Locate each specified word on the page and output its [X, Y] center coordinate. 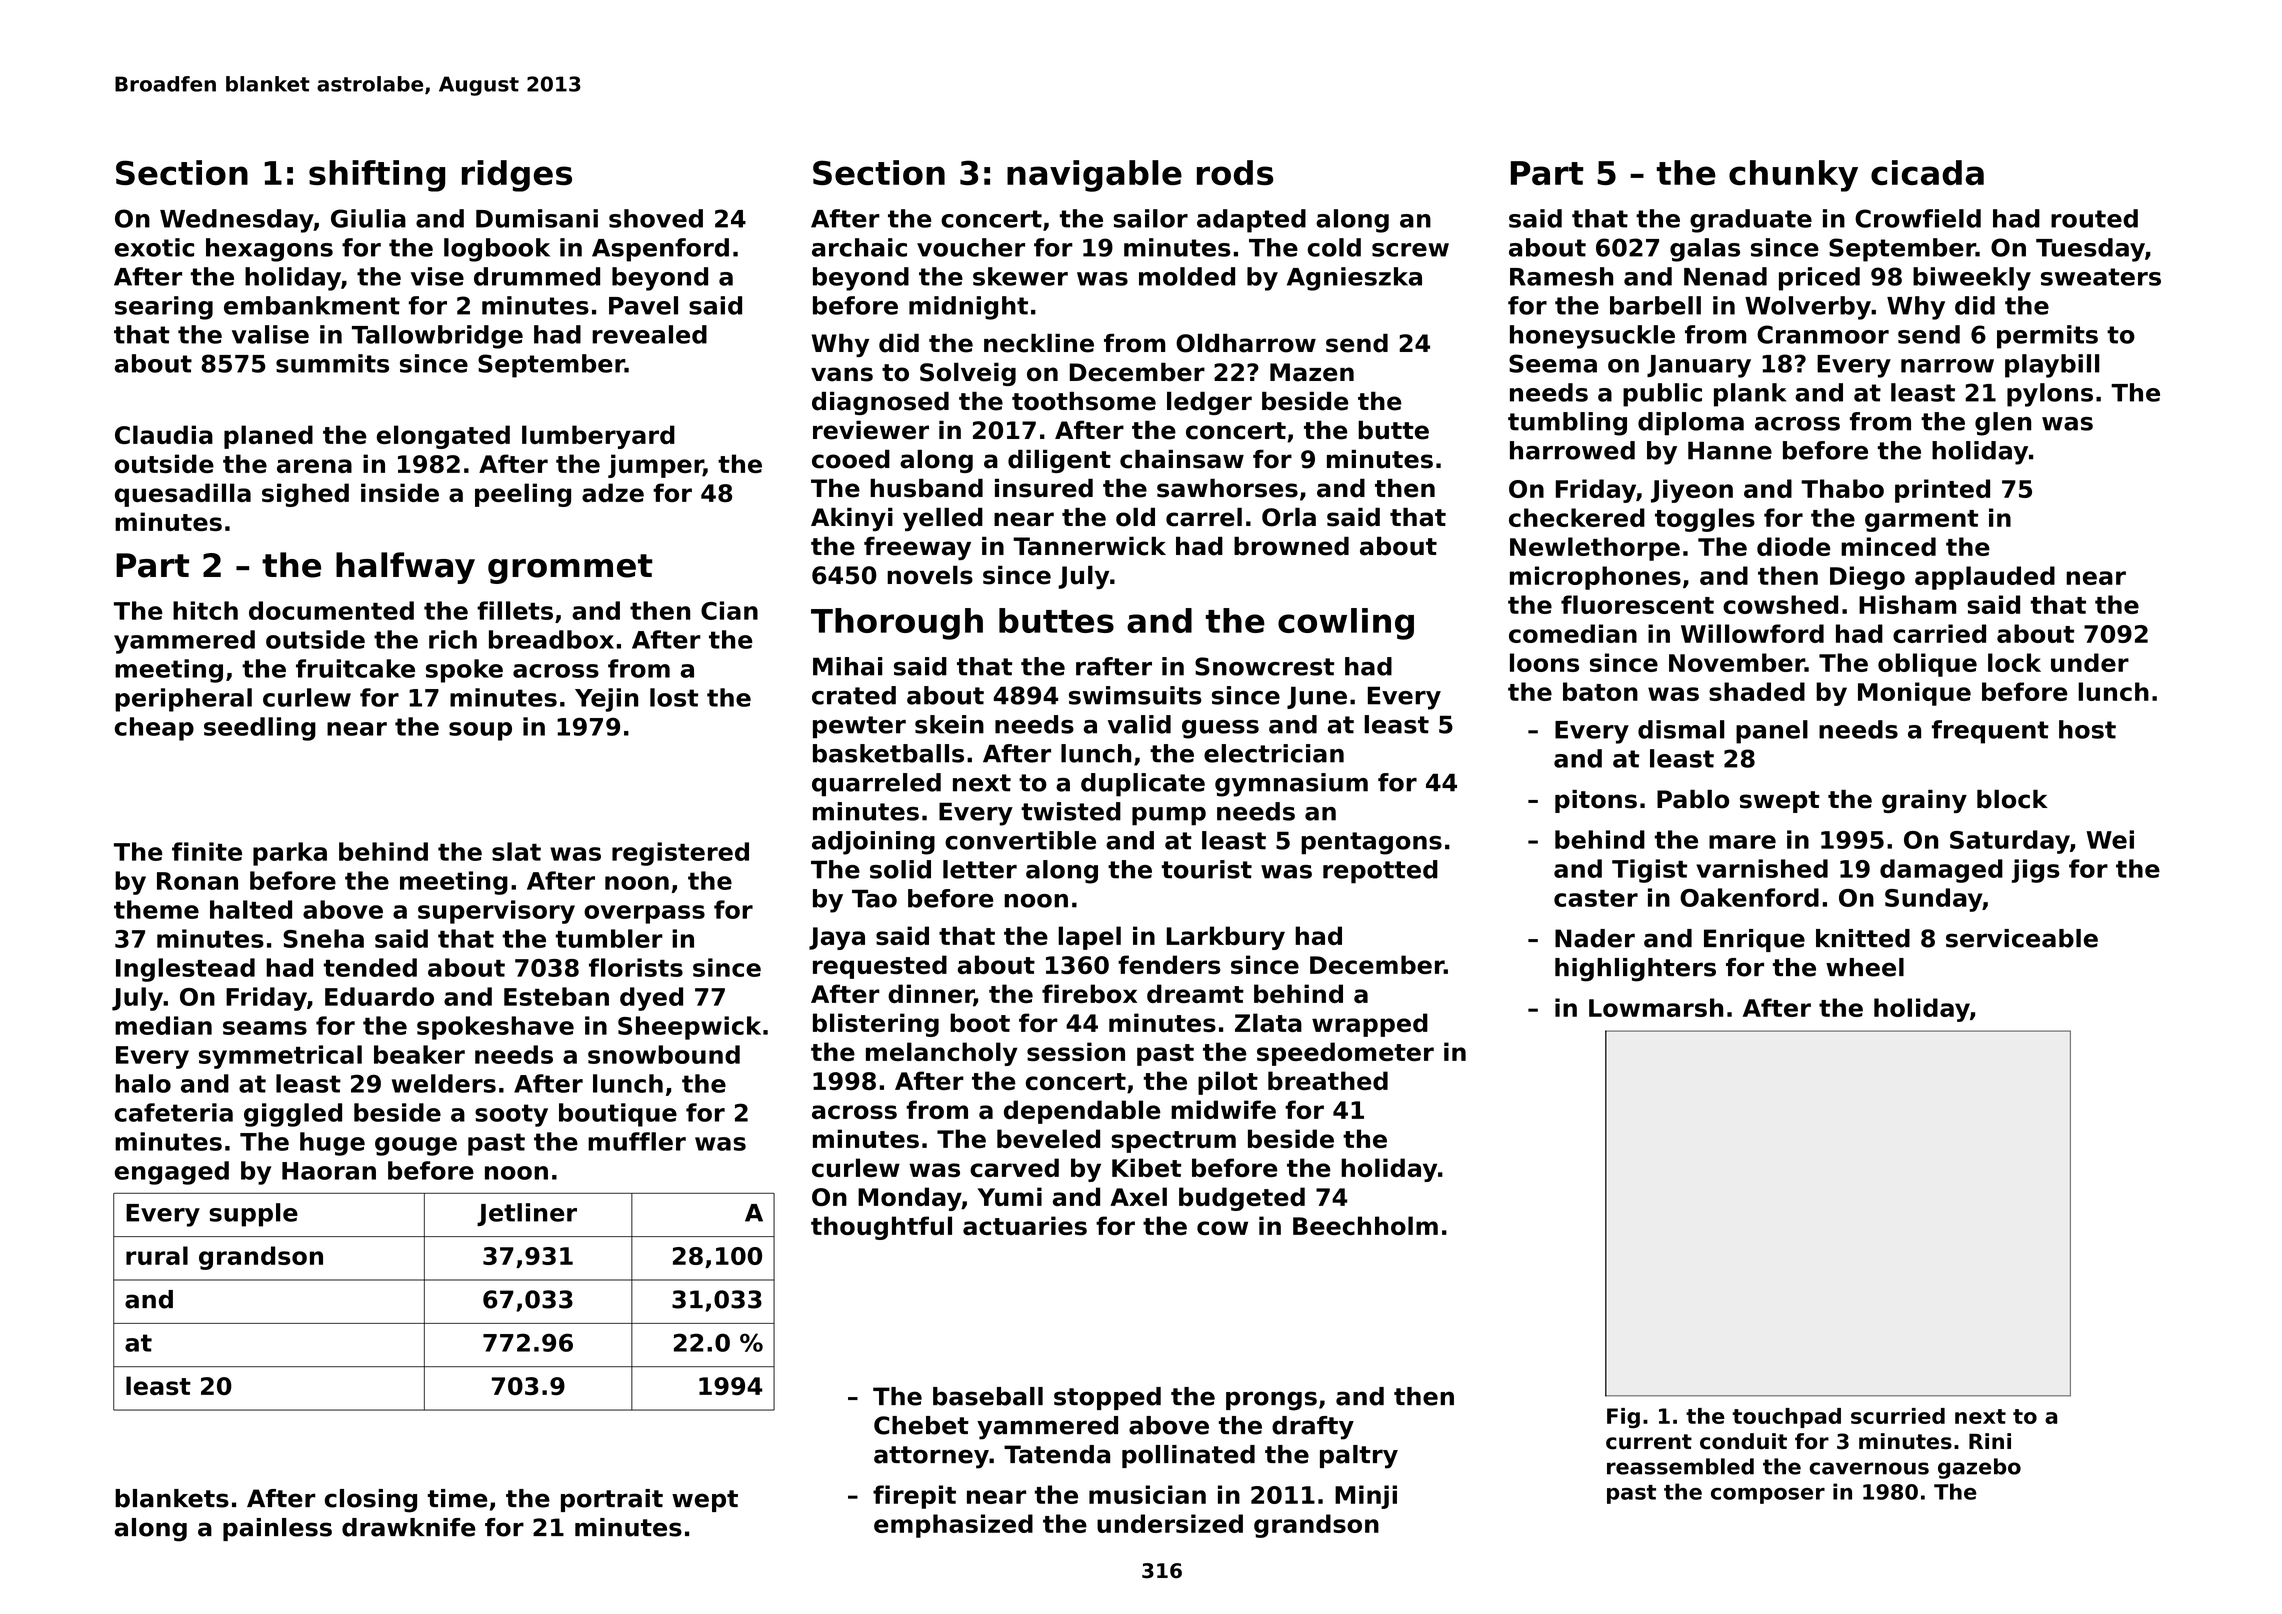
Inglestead [185, 970]
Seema [1553, 363]
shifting [377, 176]
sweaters [2101, 277]
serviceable [2022, 938]
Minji [1366, 1497]
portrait [612, 1500]
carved [1014, 1167]
